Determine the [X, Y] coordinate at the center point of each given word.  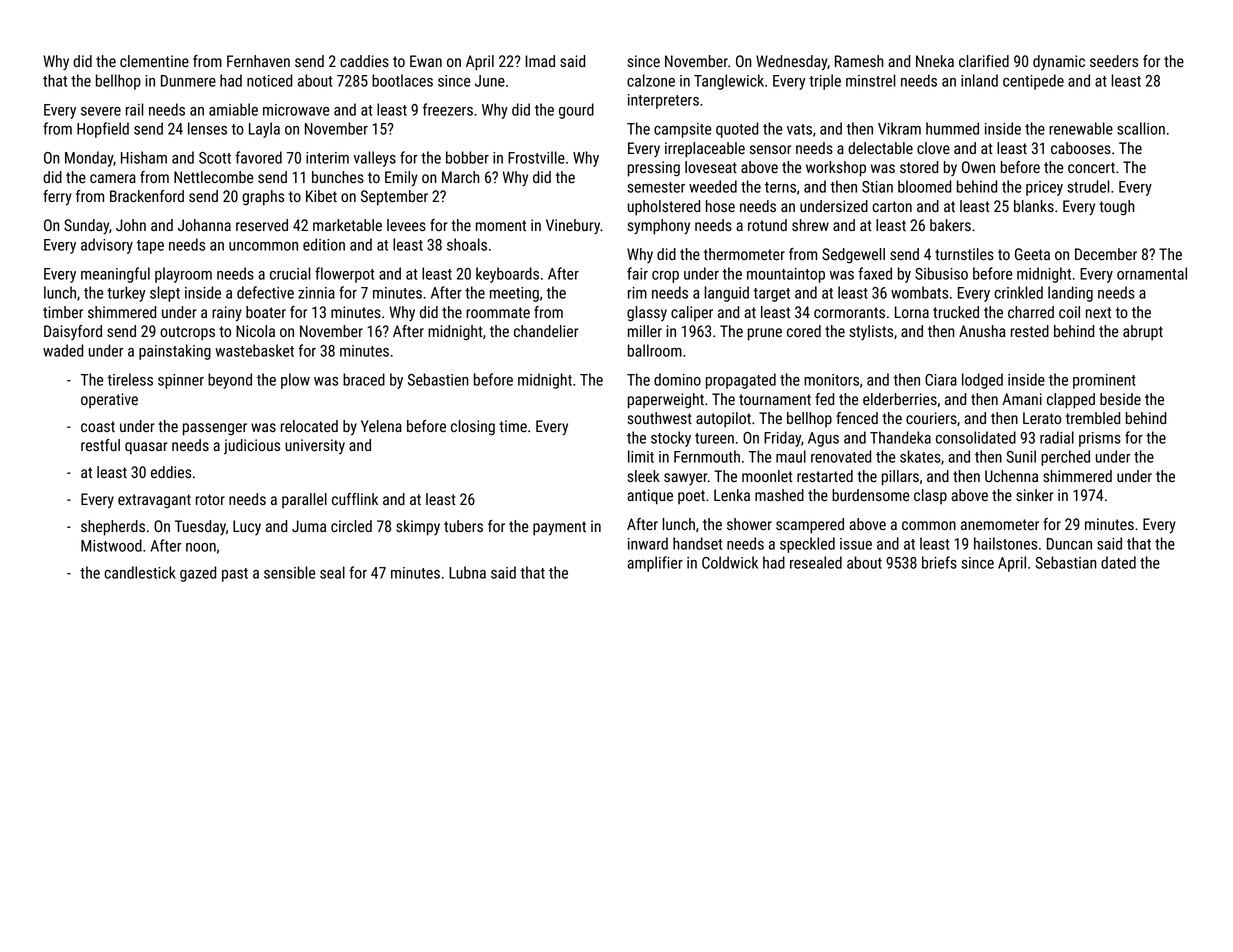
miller [645, 331]
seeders [1114, 61]
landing [1070, 294]
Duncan [1069, 544]
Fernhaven [258, 61]
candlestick [140, 572]
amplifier [655, 564]
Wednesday [791, 63]
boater [266, 312]
